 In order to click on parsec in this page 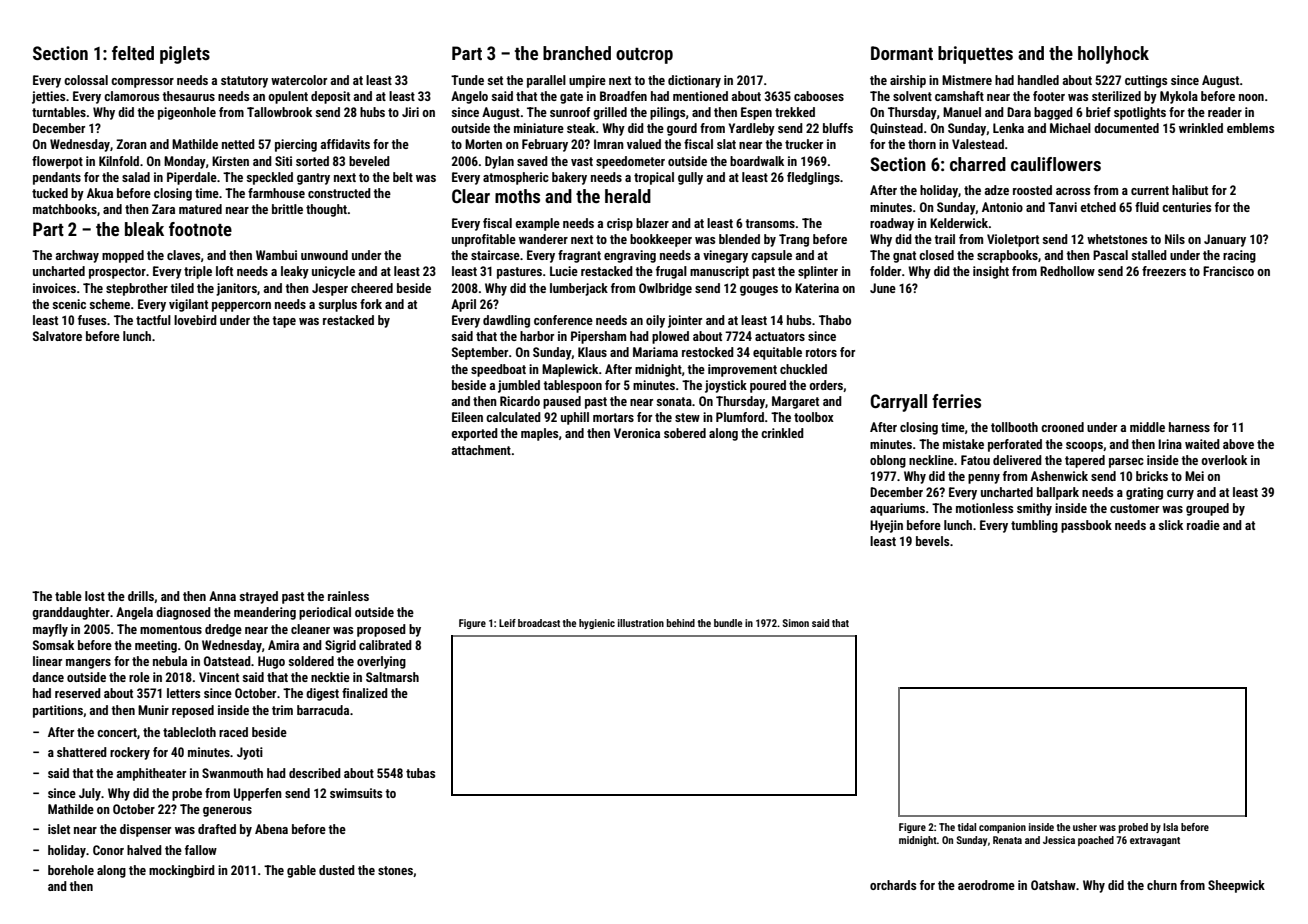, I will do `click(1126, 463)`.
